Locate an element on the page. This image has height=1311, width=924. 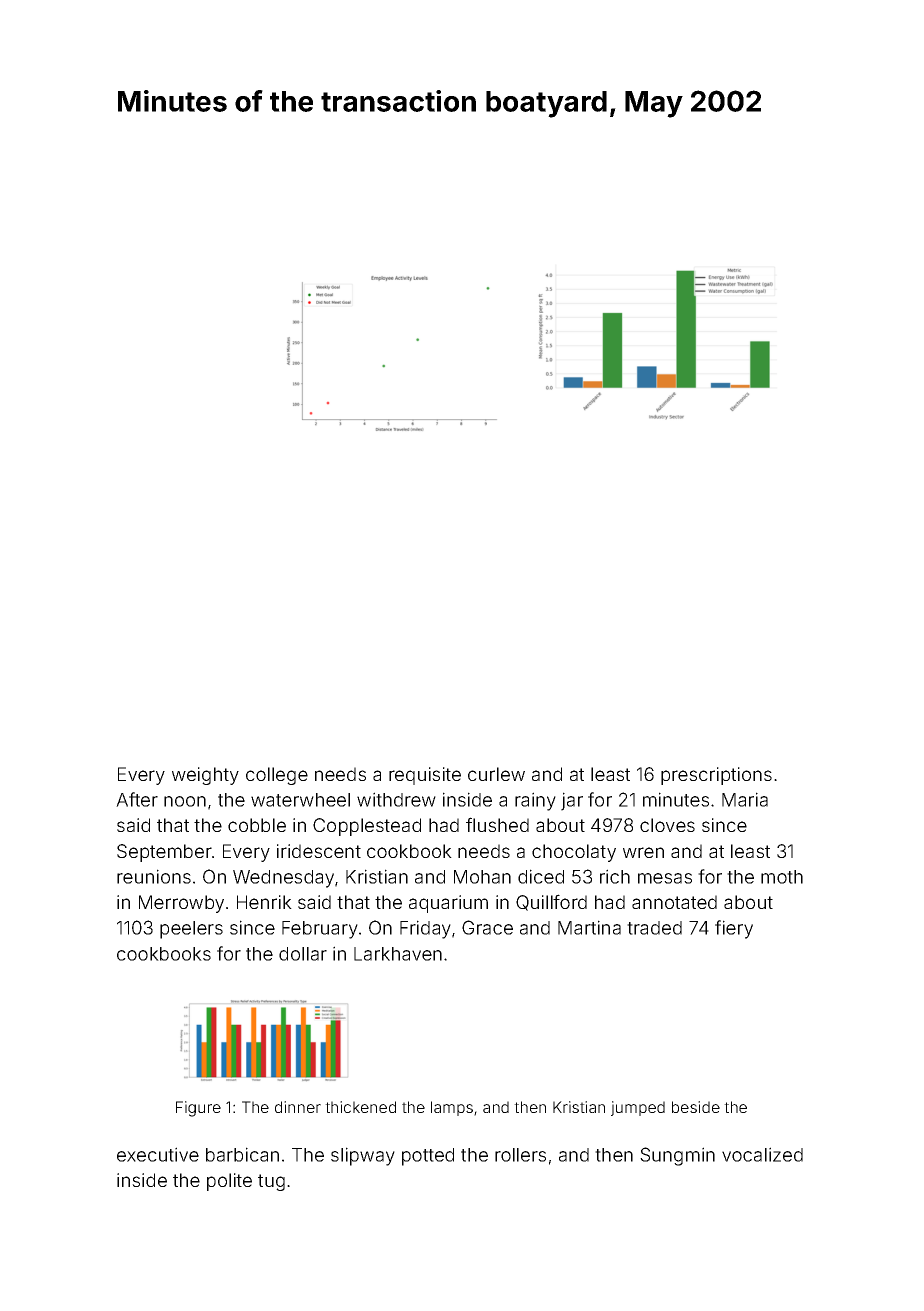
thickened is located at coordinates (360, 1107).
